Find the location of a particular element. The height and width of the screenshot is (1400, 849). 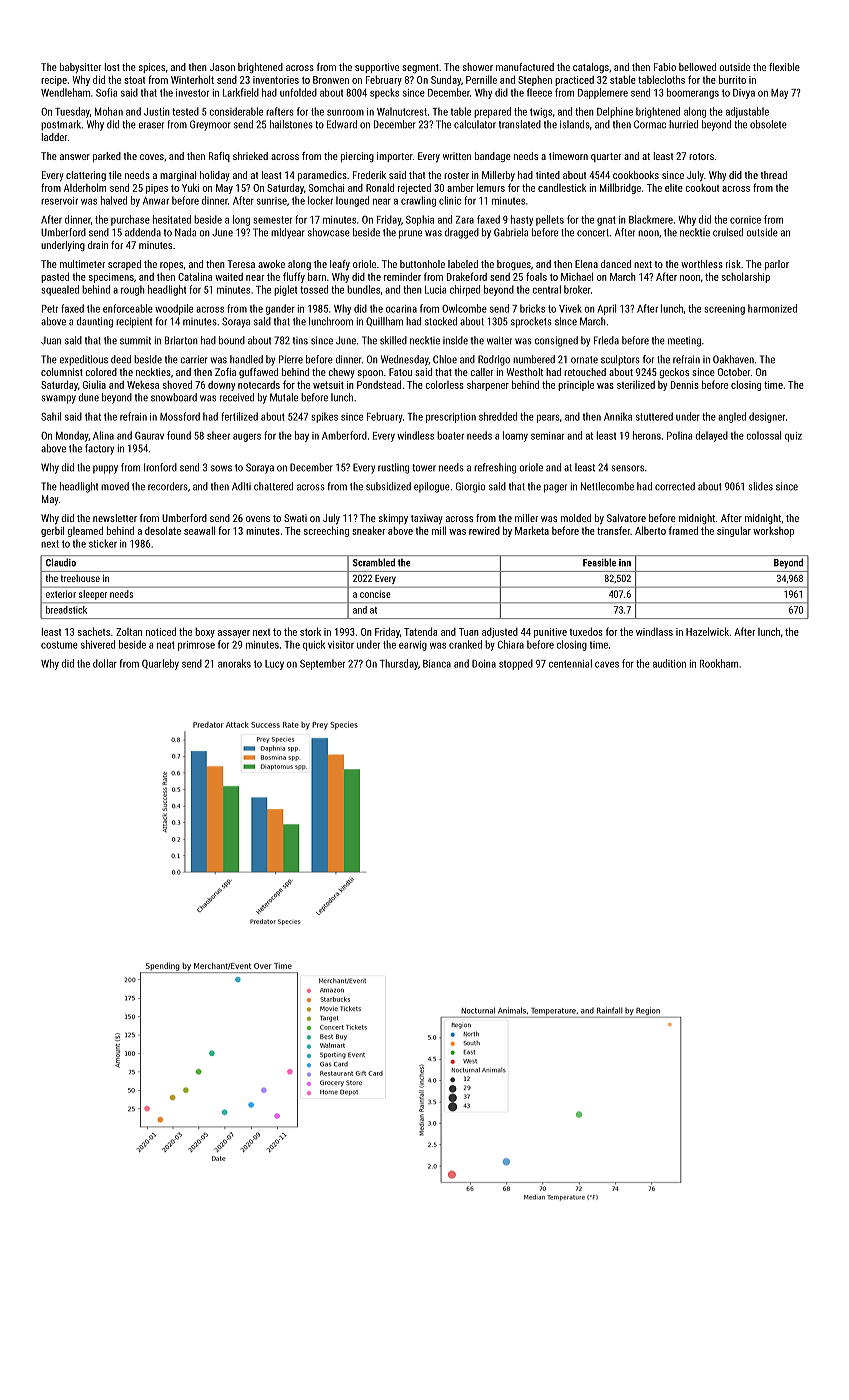

cruised is located at coordinates (728, 232).
